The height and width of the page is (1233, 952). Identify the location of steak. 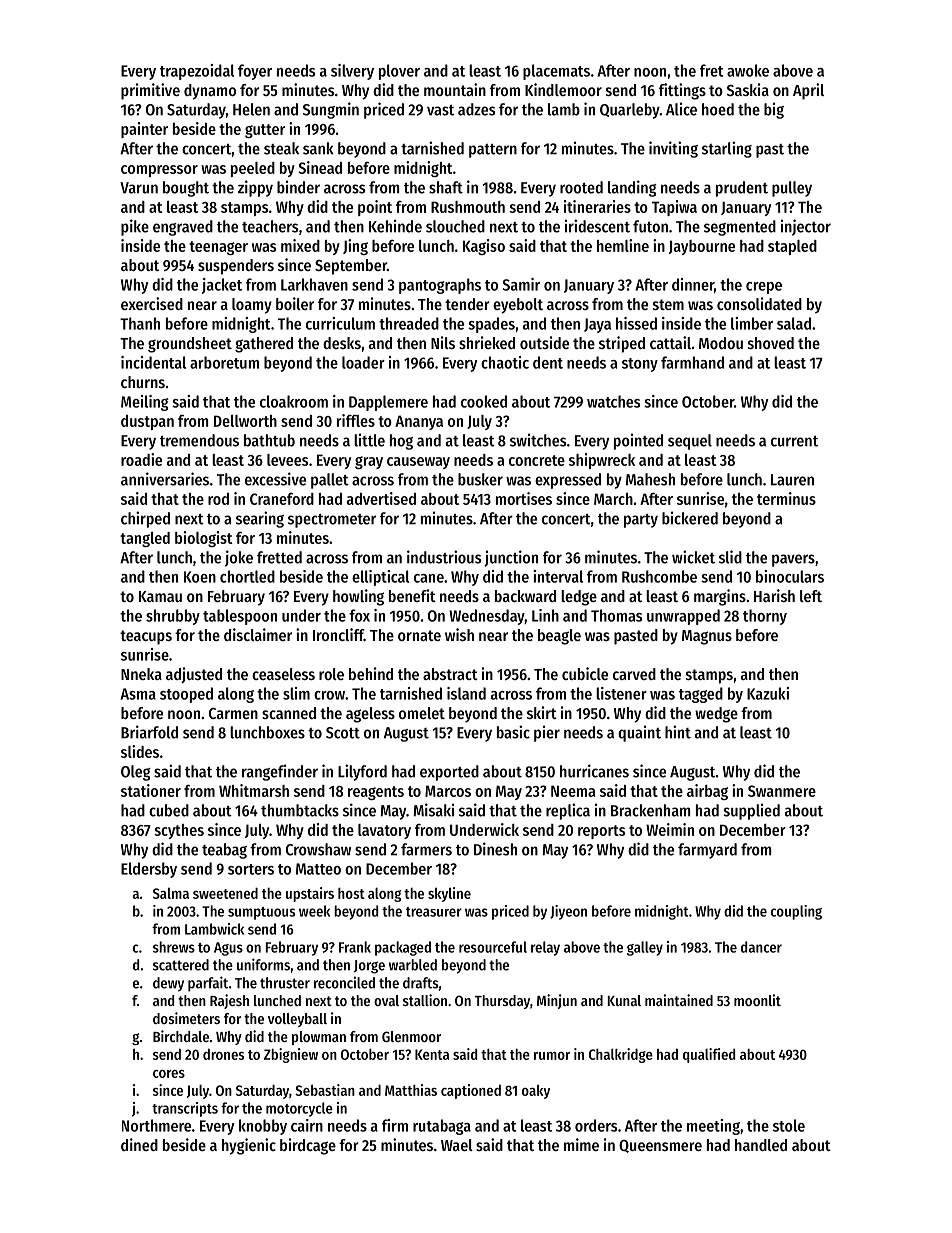
(281, 148).
